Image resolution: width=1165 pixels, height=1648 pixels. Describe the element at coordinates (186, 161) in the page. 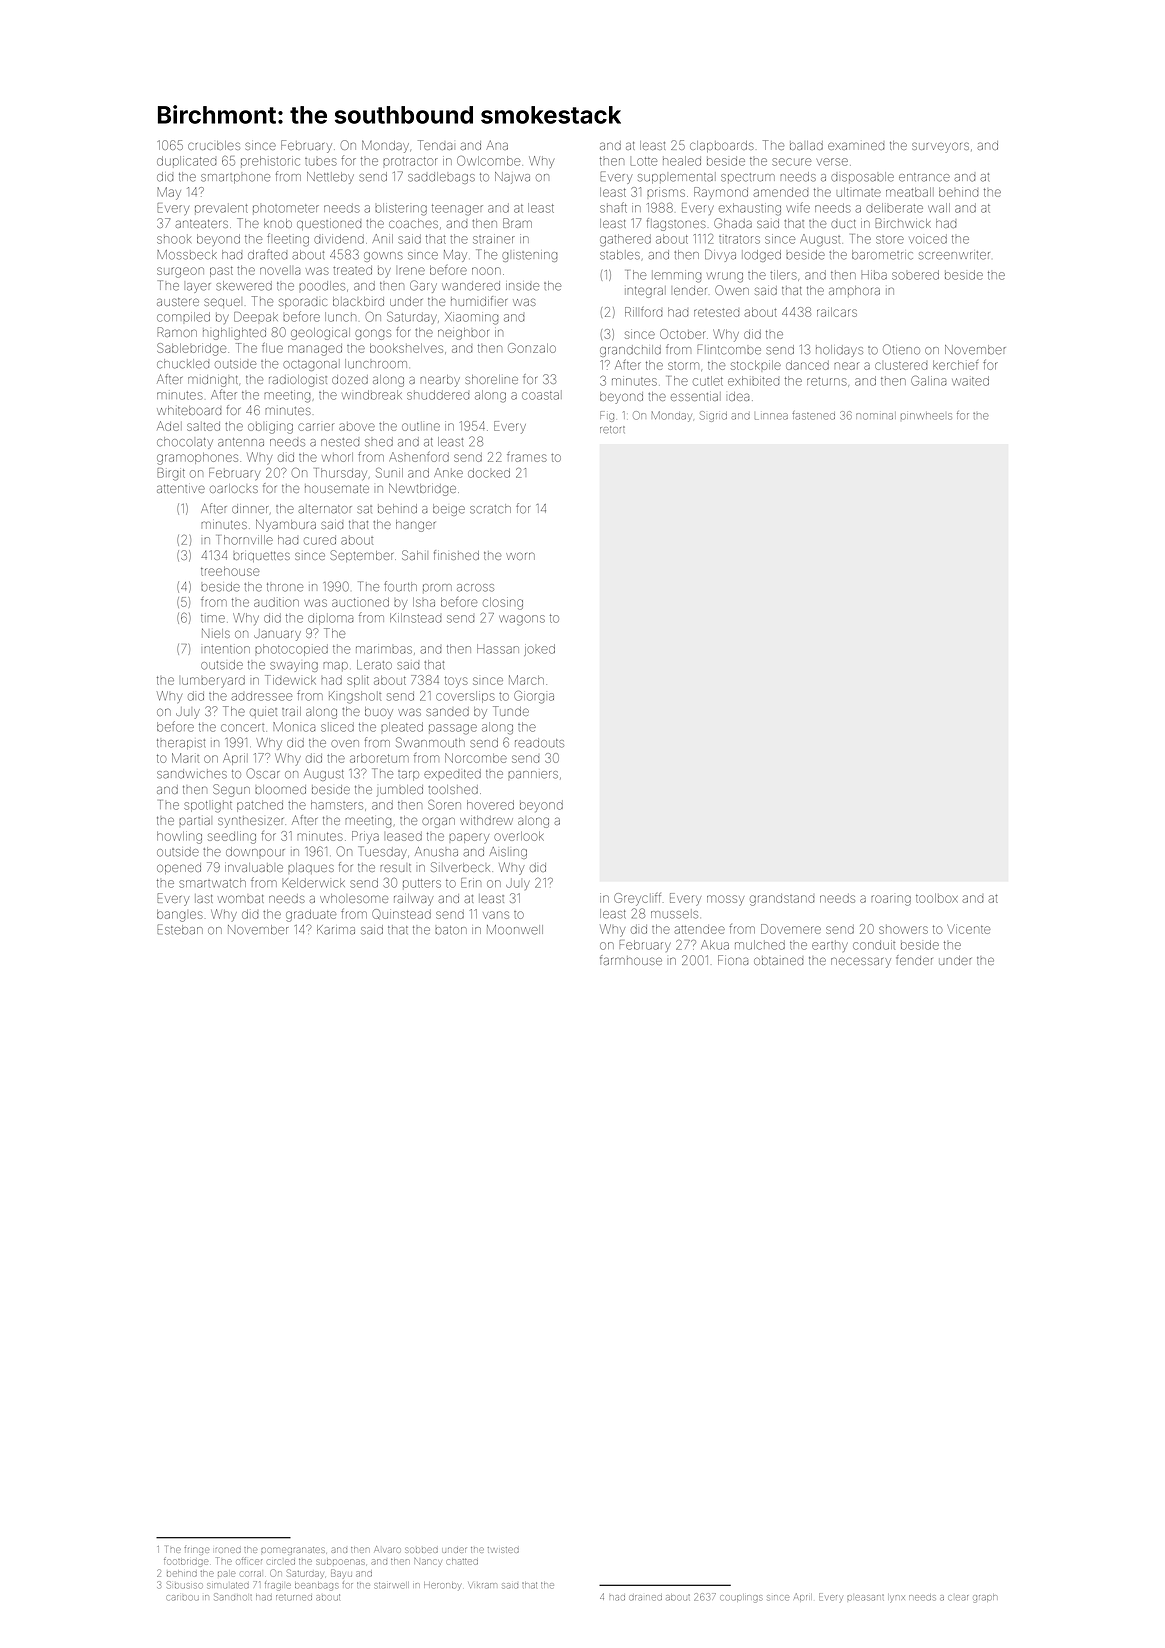

I see `duplicated` at that location.
